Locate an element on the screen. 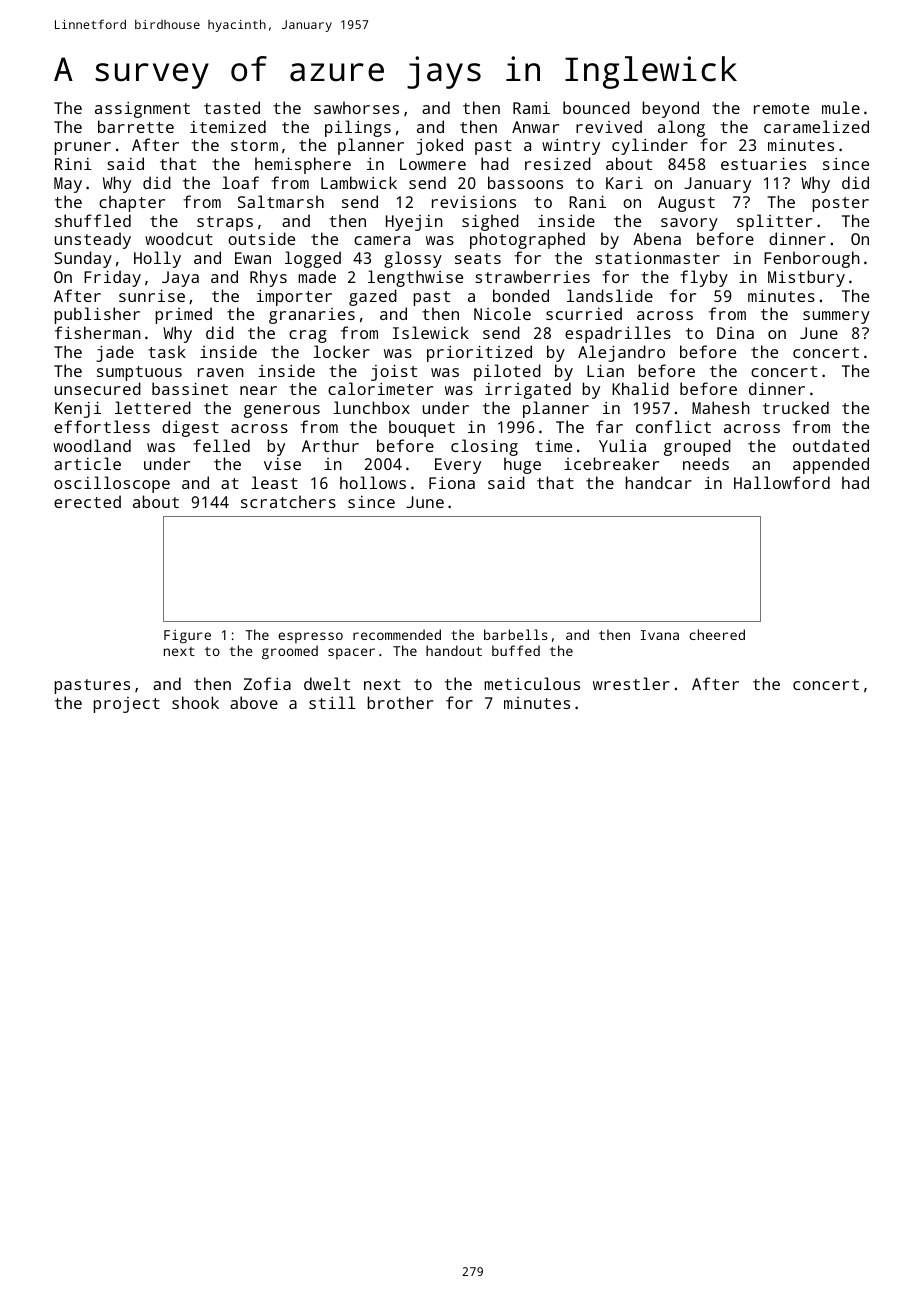 This screenshot has width=924, height=1308. wintry is located at coordinates (571, 147).
